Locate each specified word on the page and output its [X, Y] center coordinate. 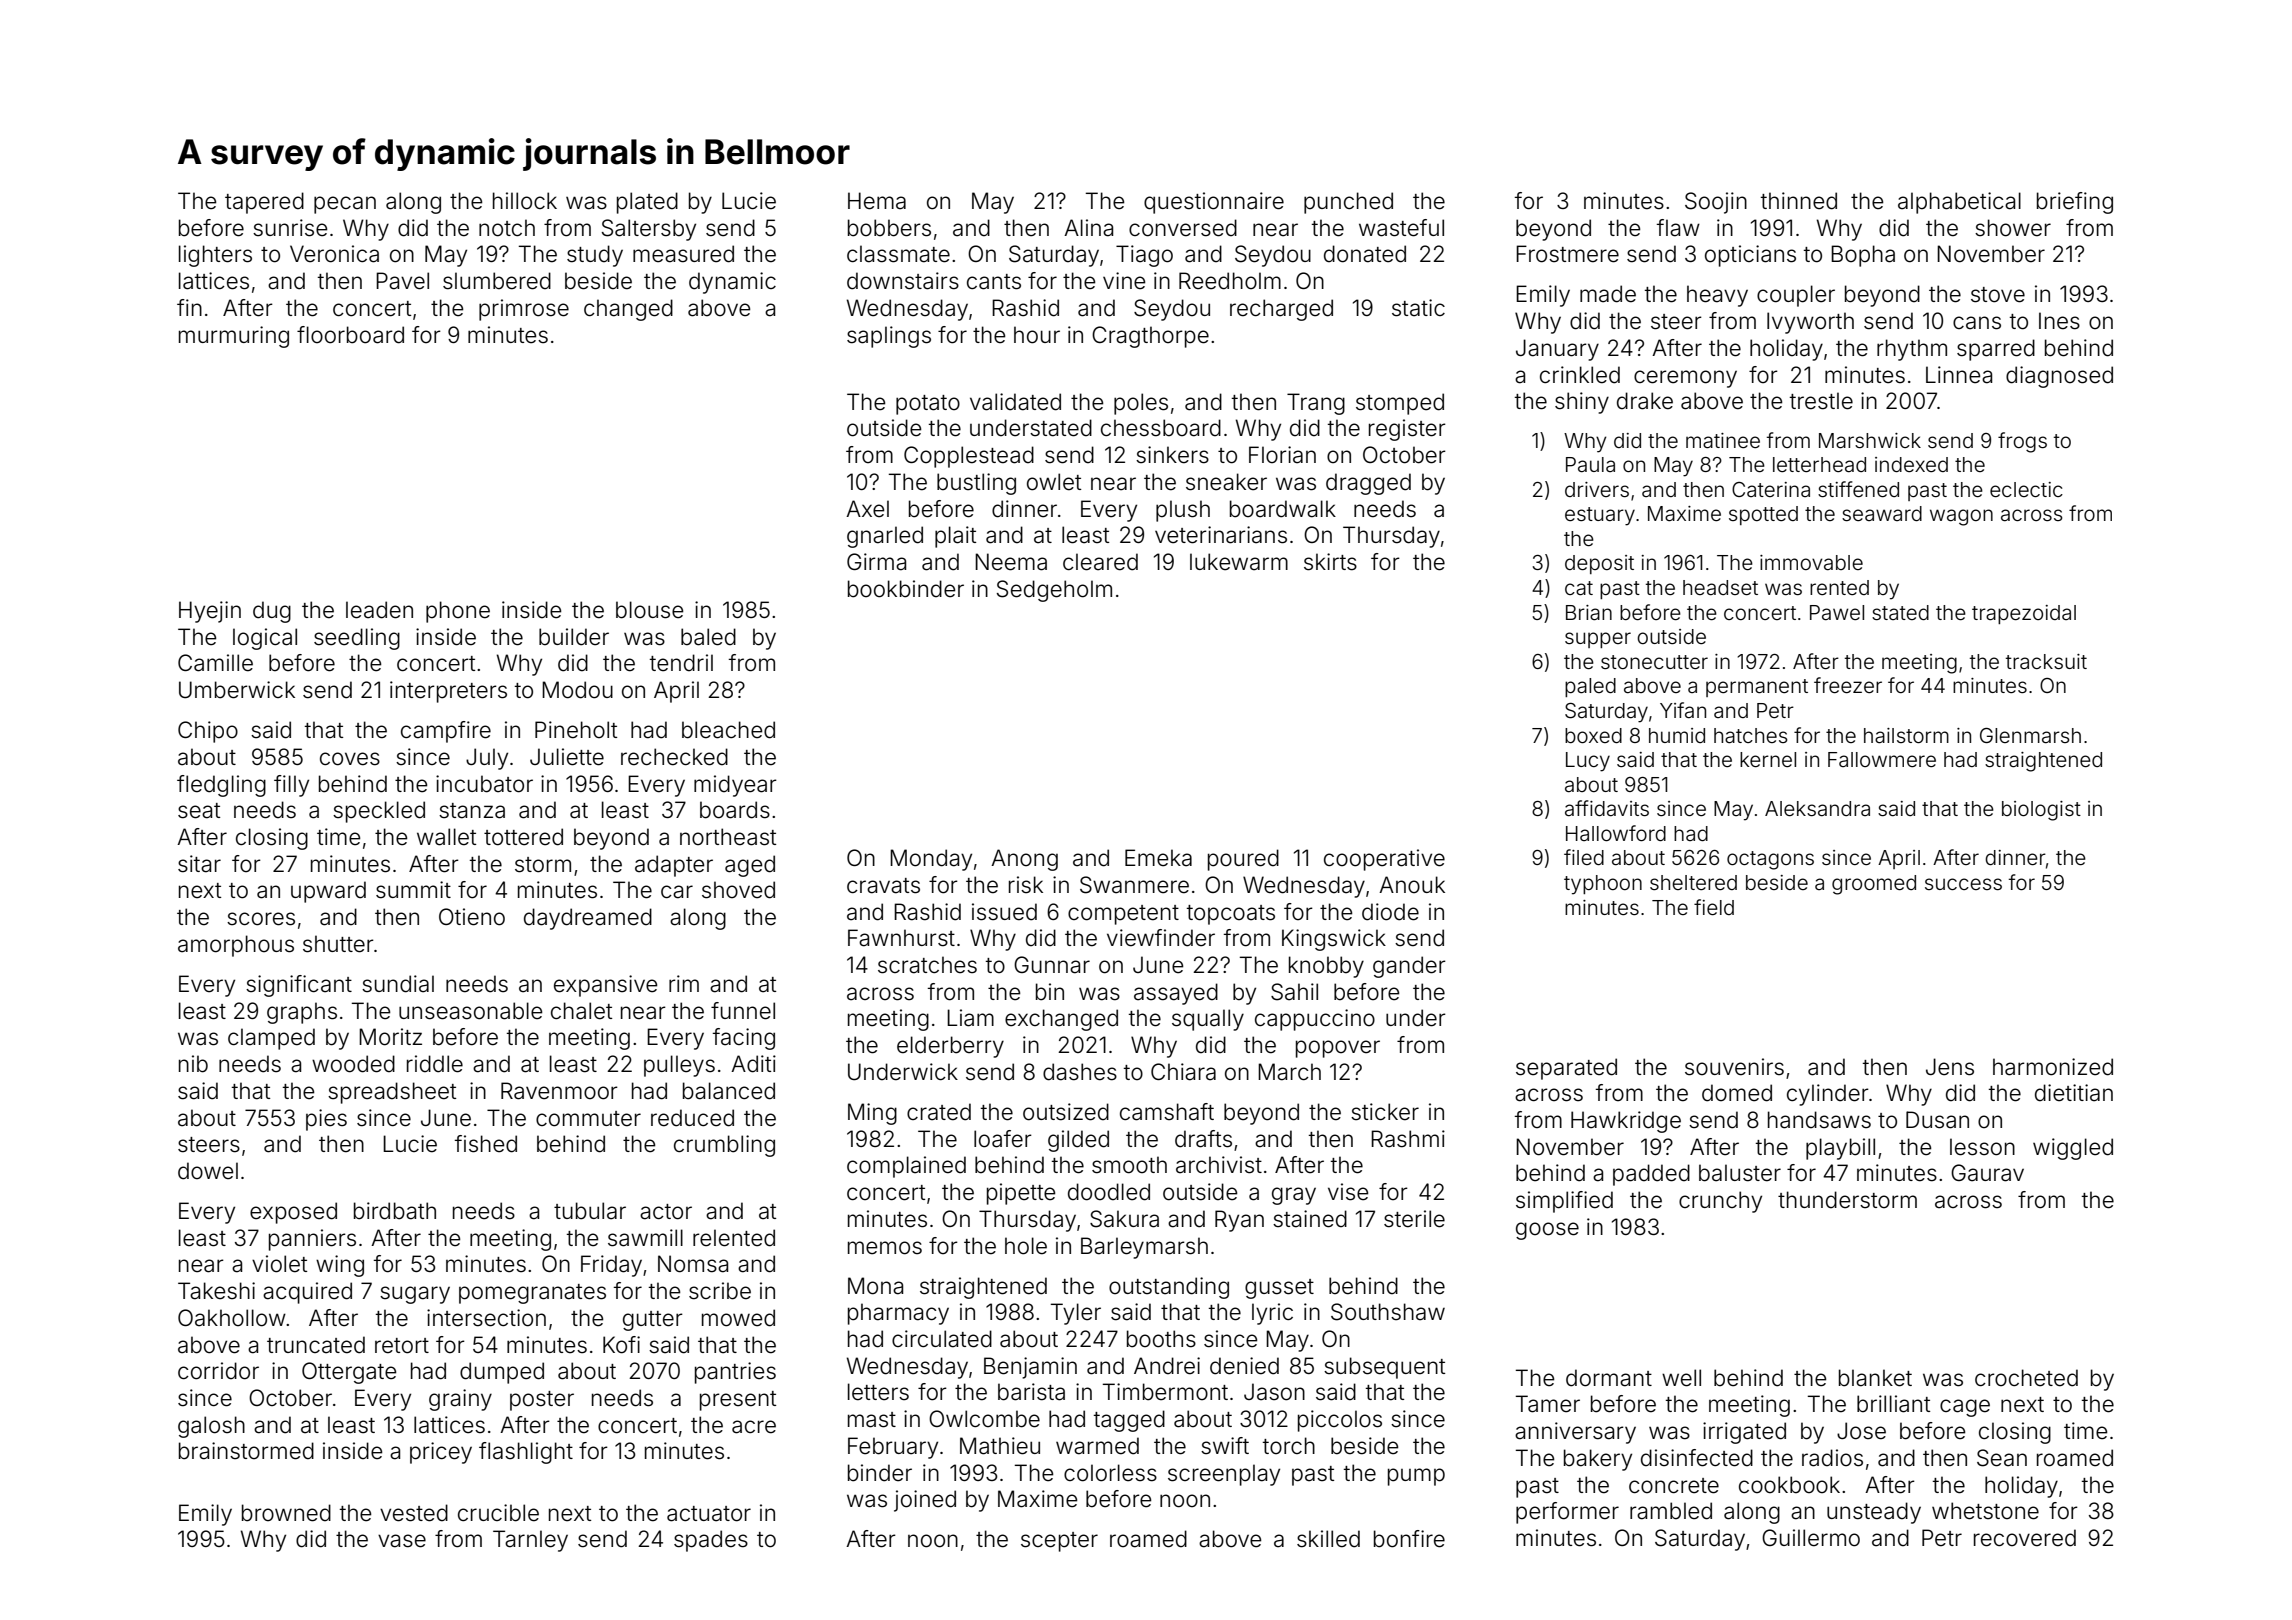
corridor [218, 1371]
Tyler [1076, 1314]
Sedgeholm [1054, 591]
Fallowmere [1882, 759]
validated [1015, 402]
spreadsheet [392, 1093]
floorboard [350, 335]
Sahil [1294, 992]
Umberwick [237, 690]
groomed [1874, 885]
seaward [1882, 513]
